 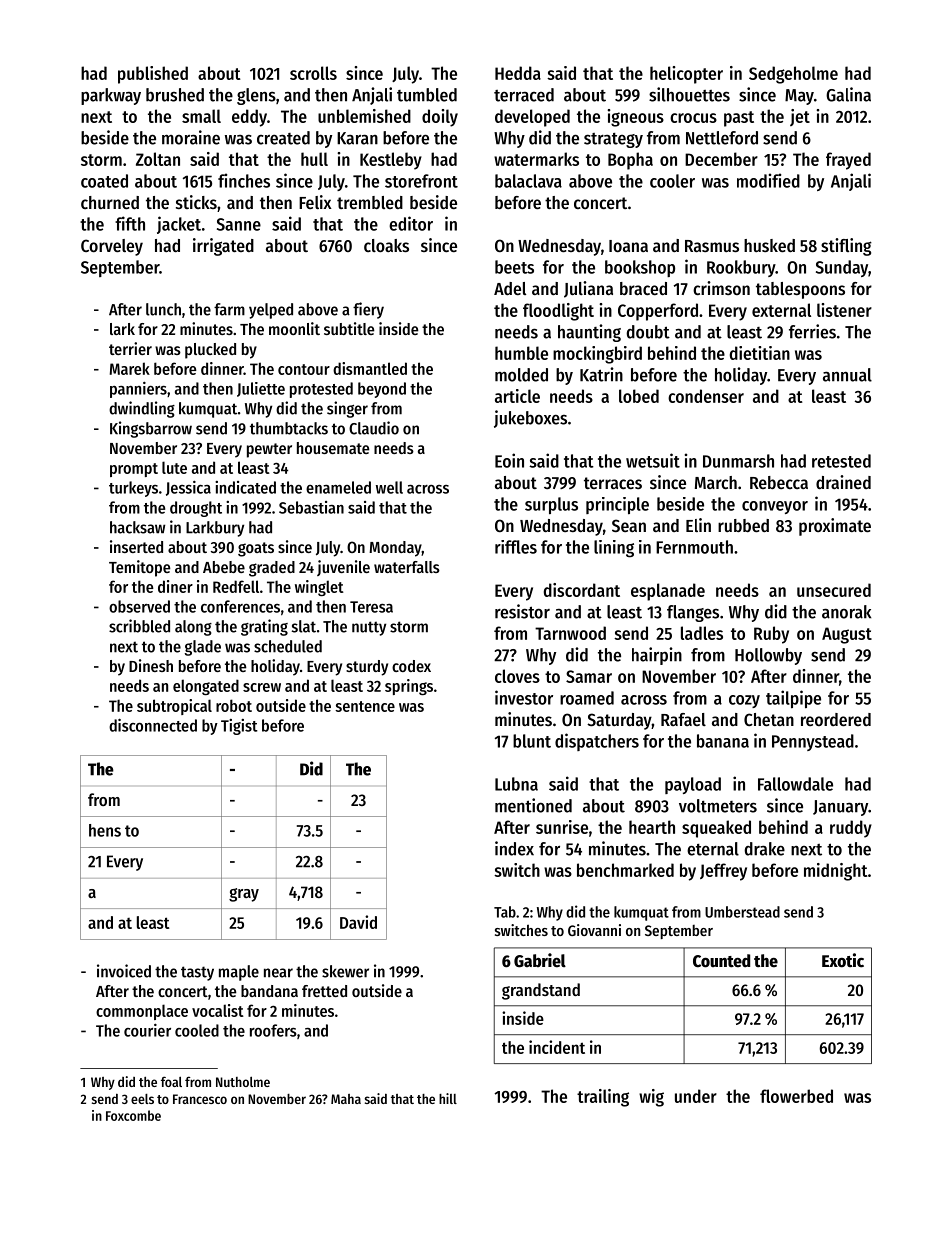 What do you see at coordinates (346, 1099) in the screenshot?
I see `Maha` at bounding box center [346, 1099].
